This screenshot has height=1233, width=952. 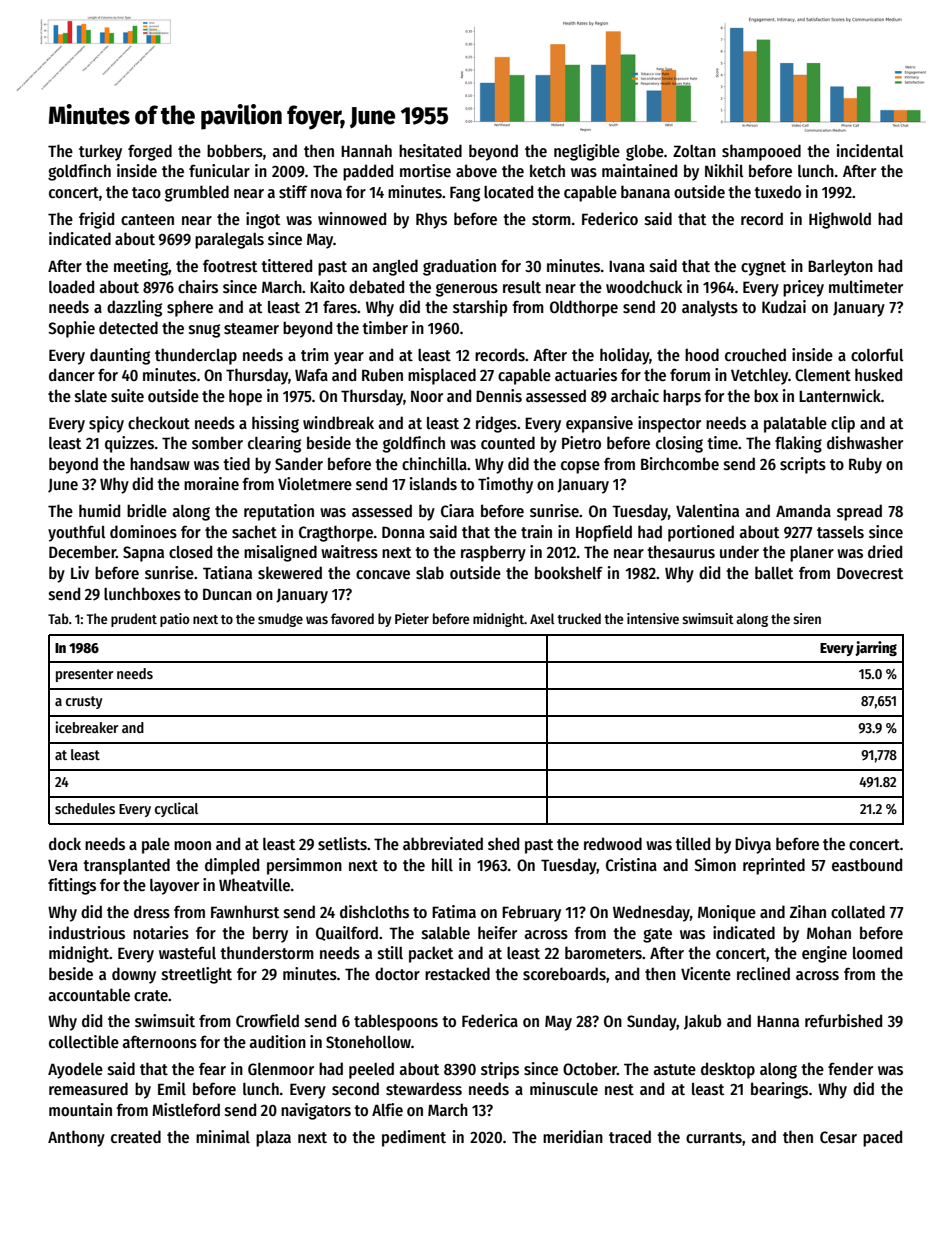 What do you see at coordinates (89, 994) in the screenshot?
I see `accountable` at bounding box center [89, 994].
